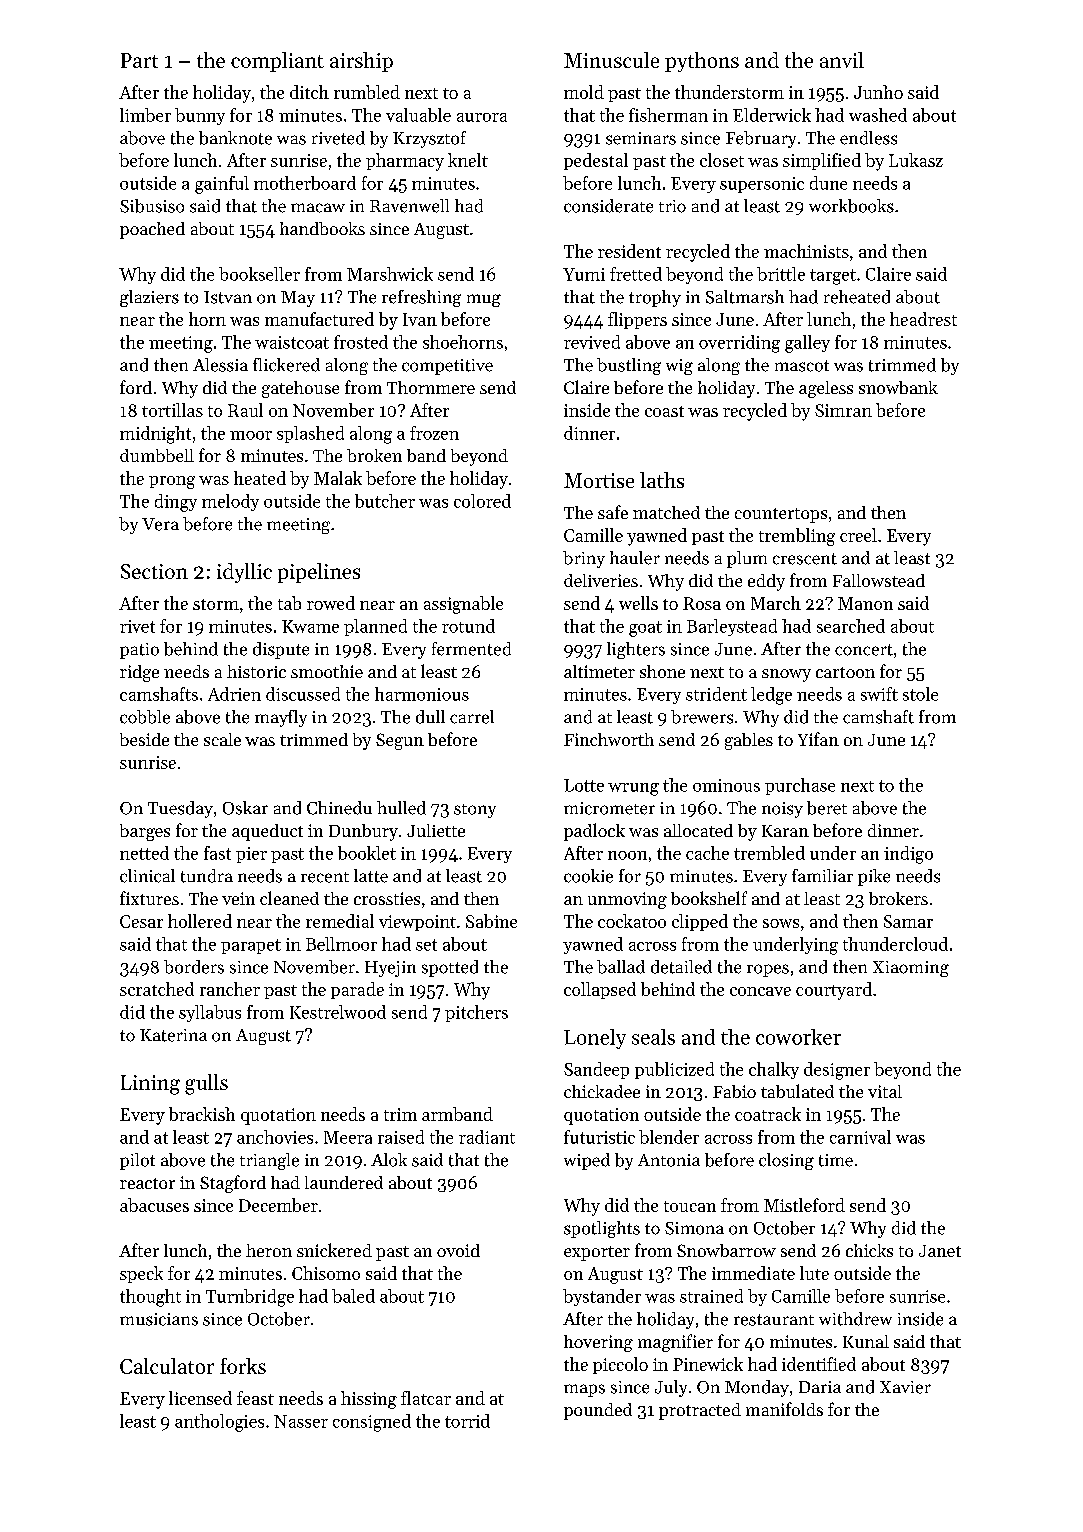  What do you see at coordinates (309, 92) in the screenshot?
I see `ditch` at bounding box center [309, 92].
